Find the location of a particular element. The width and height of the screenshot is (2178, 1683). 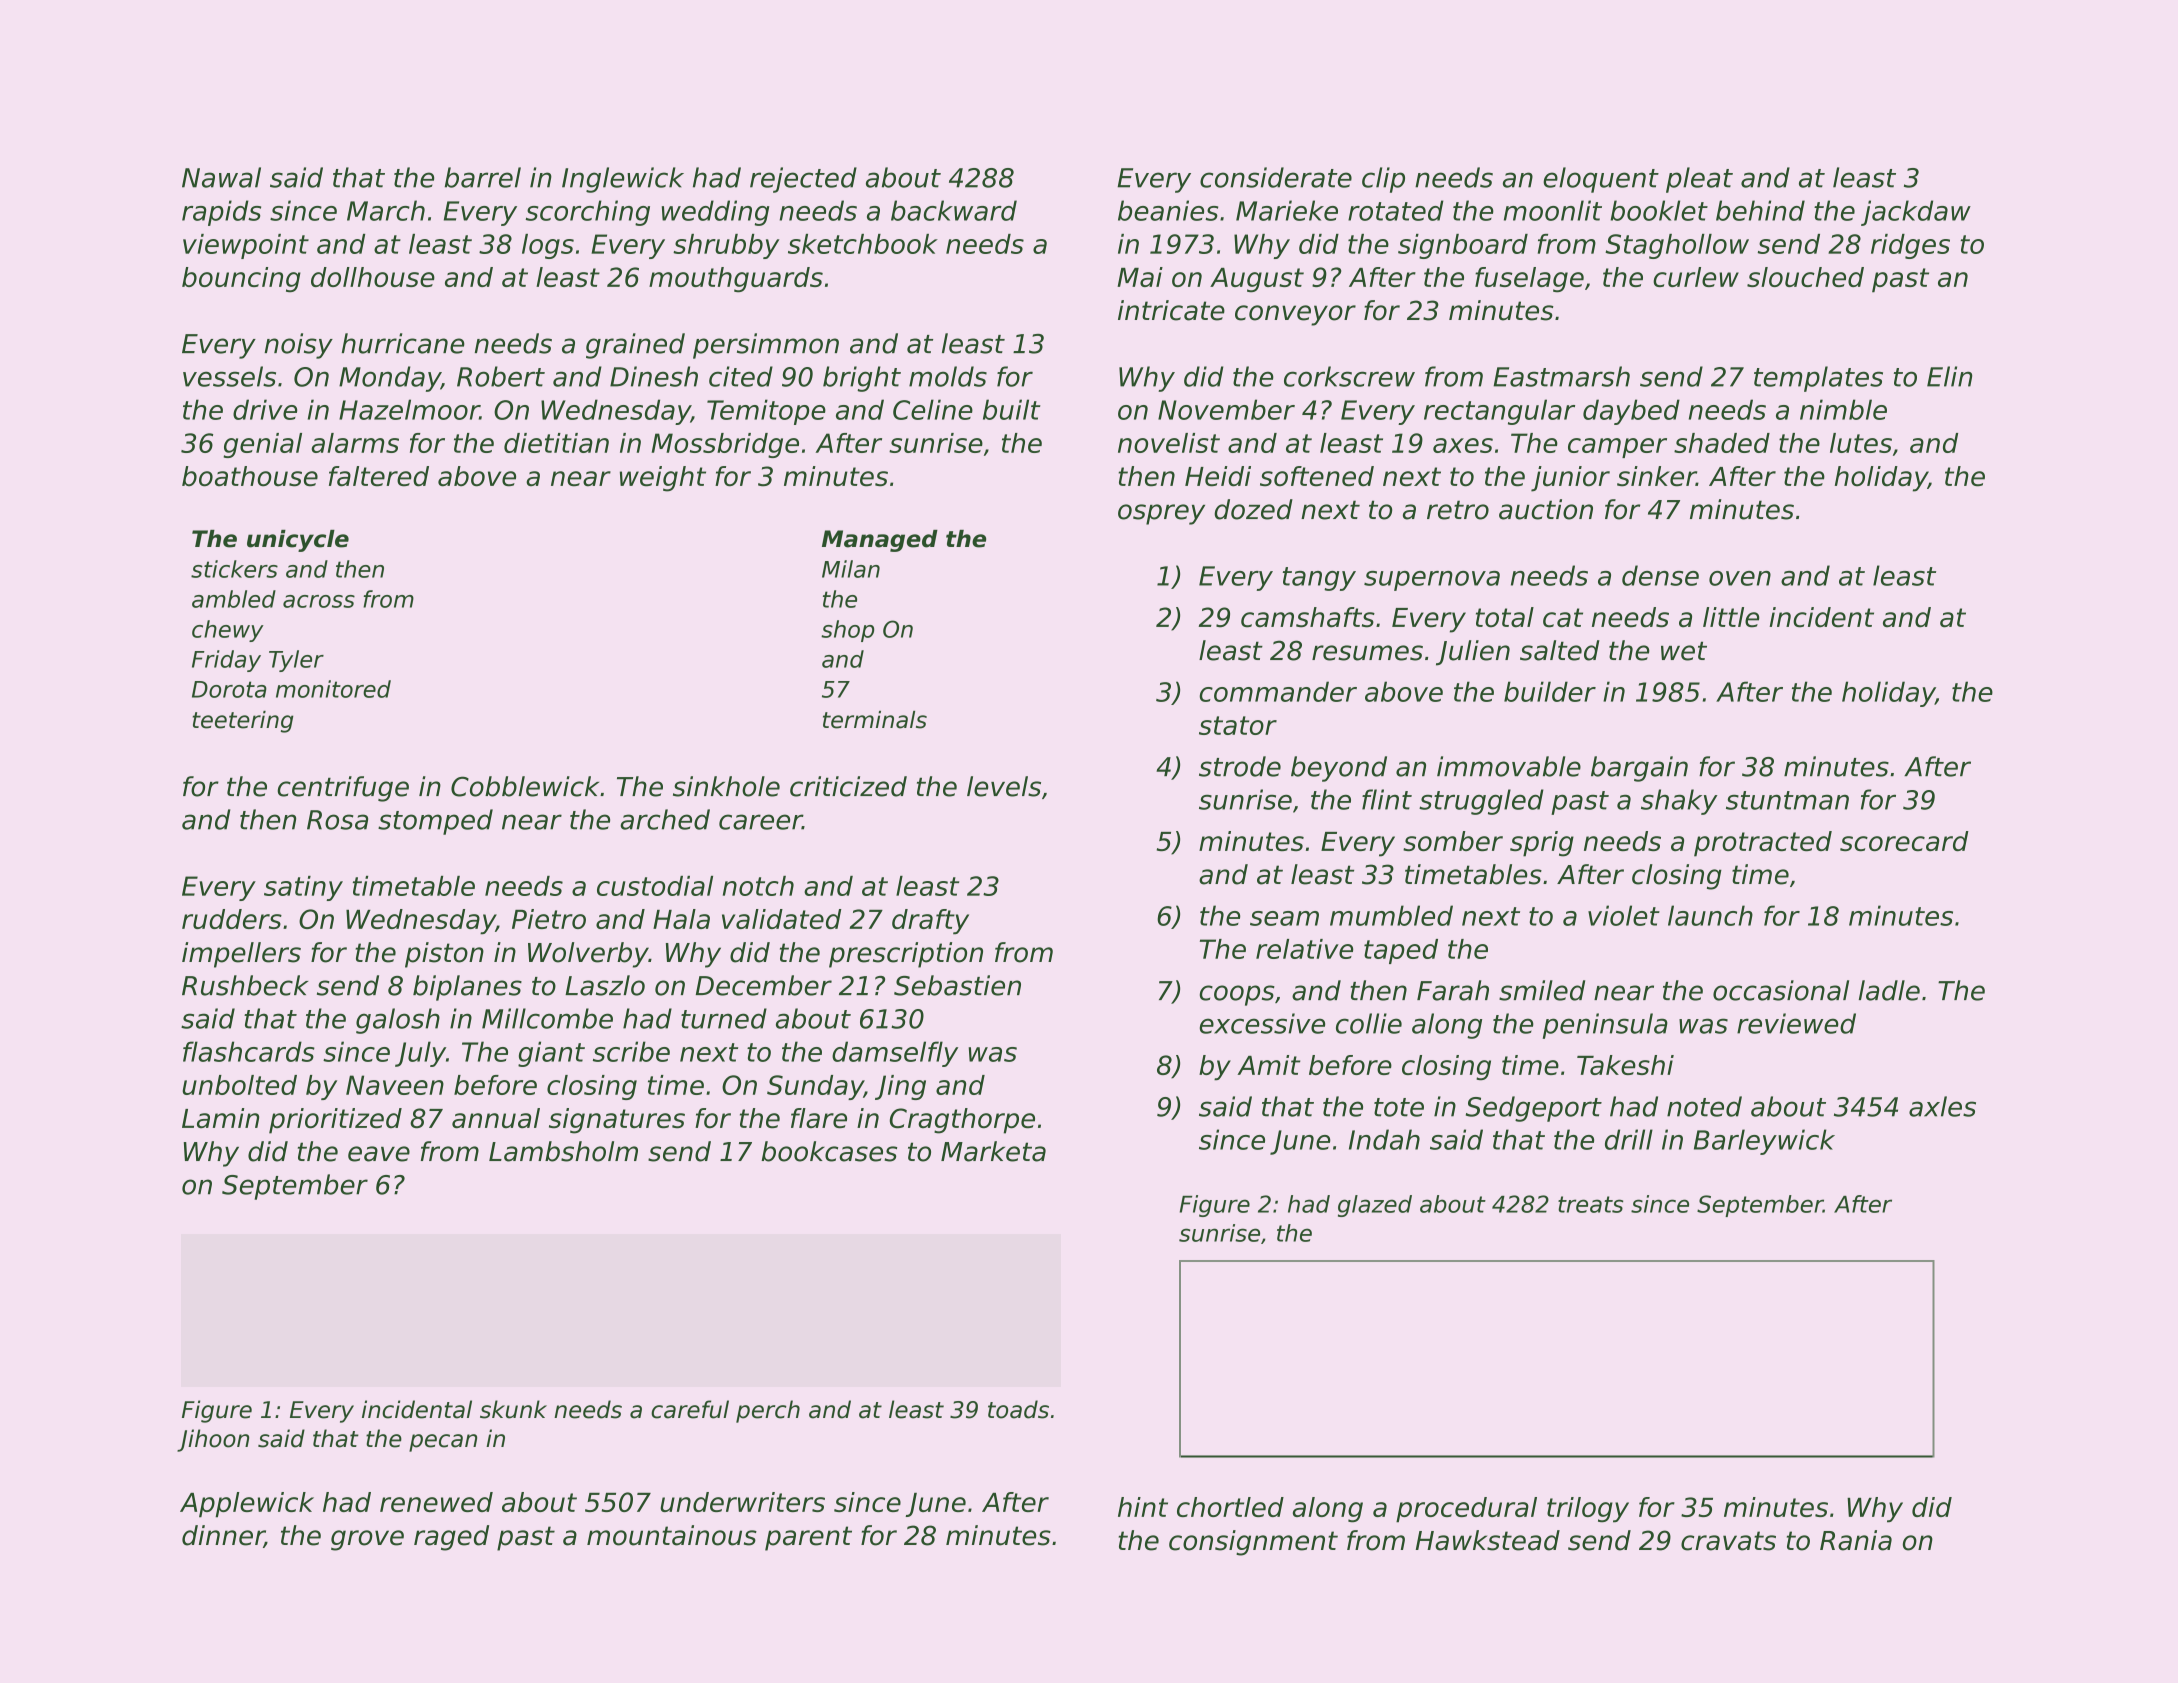

dinner is located at coordinates (223, 1536).
